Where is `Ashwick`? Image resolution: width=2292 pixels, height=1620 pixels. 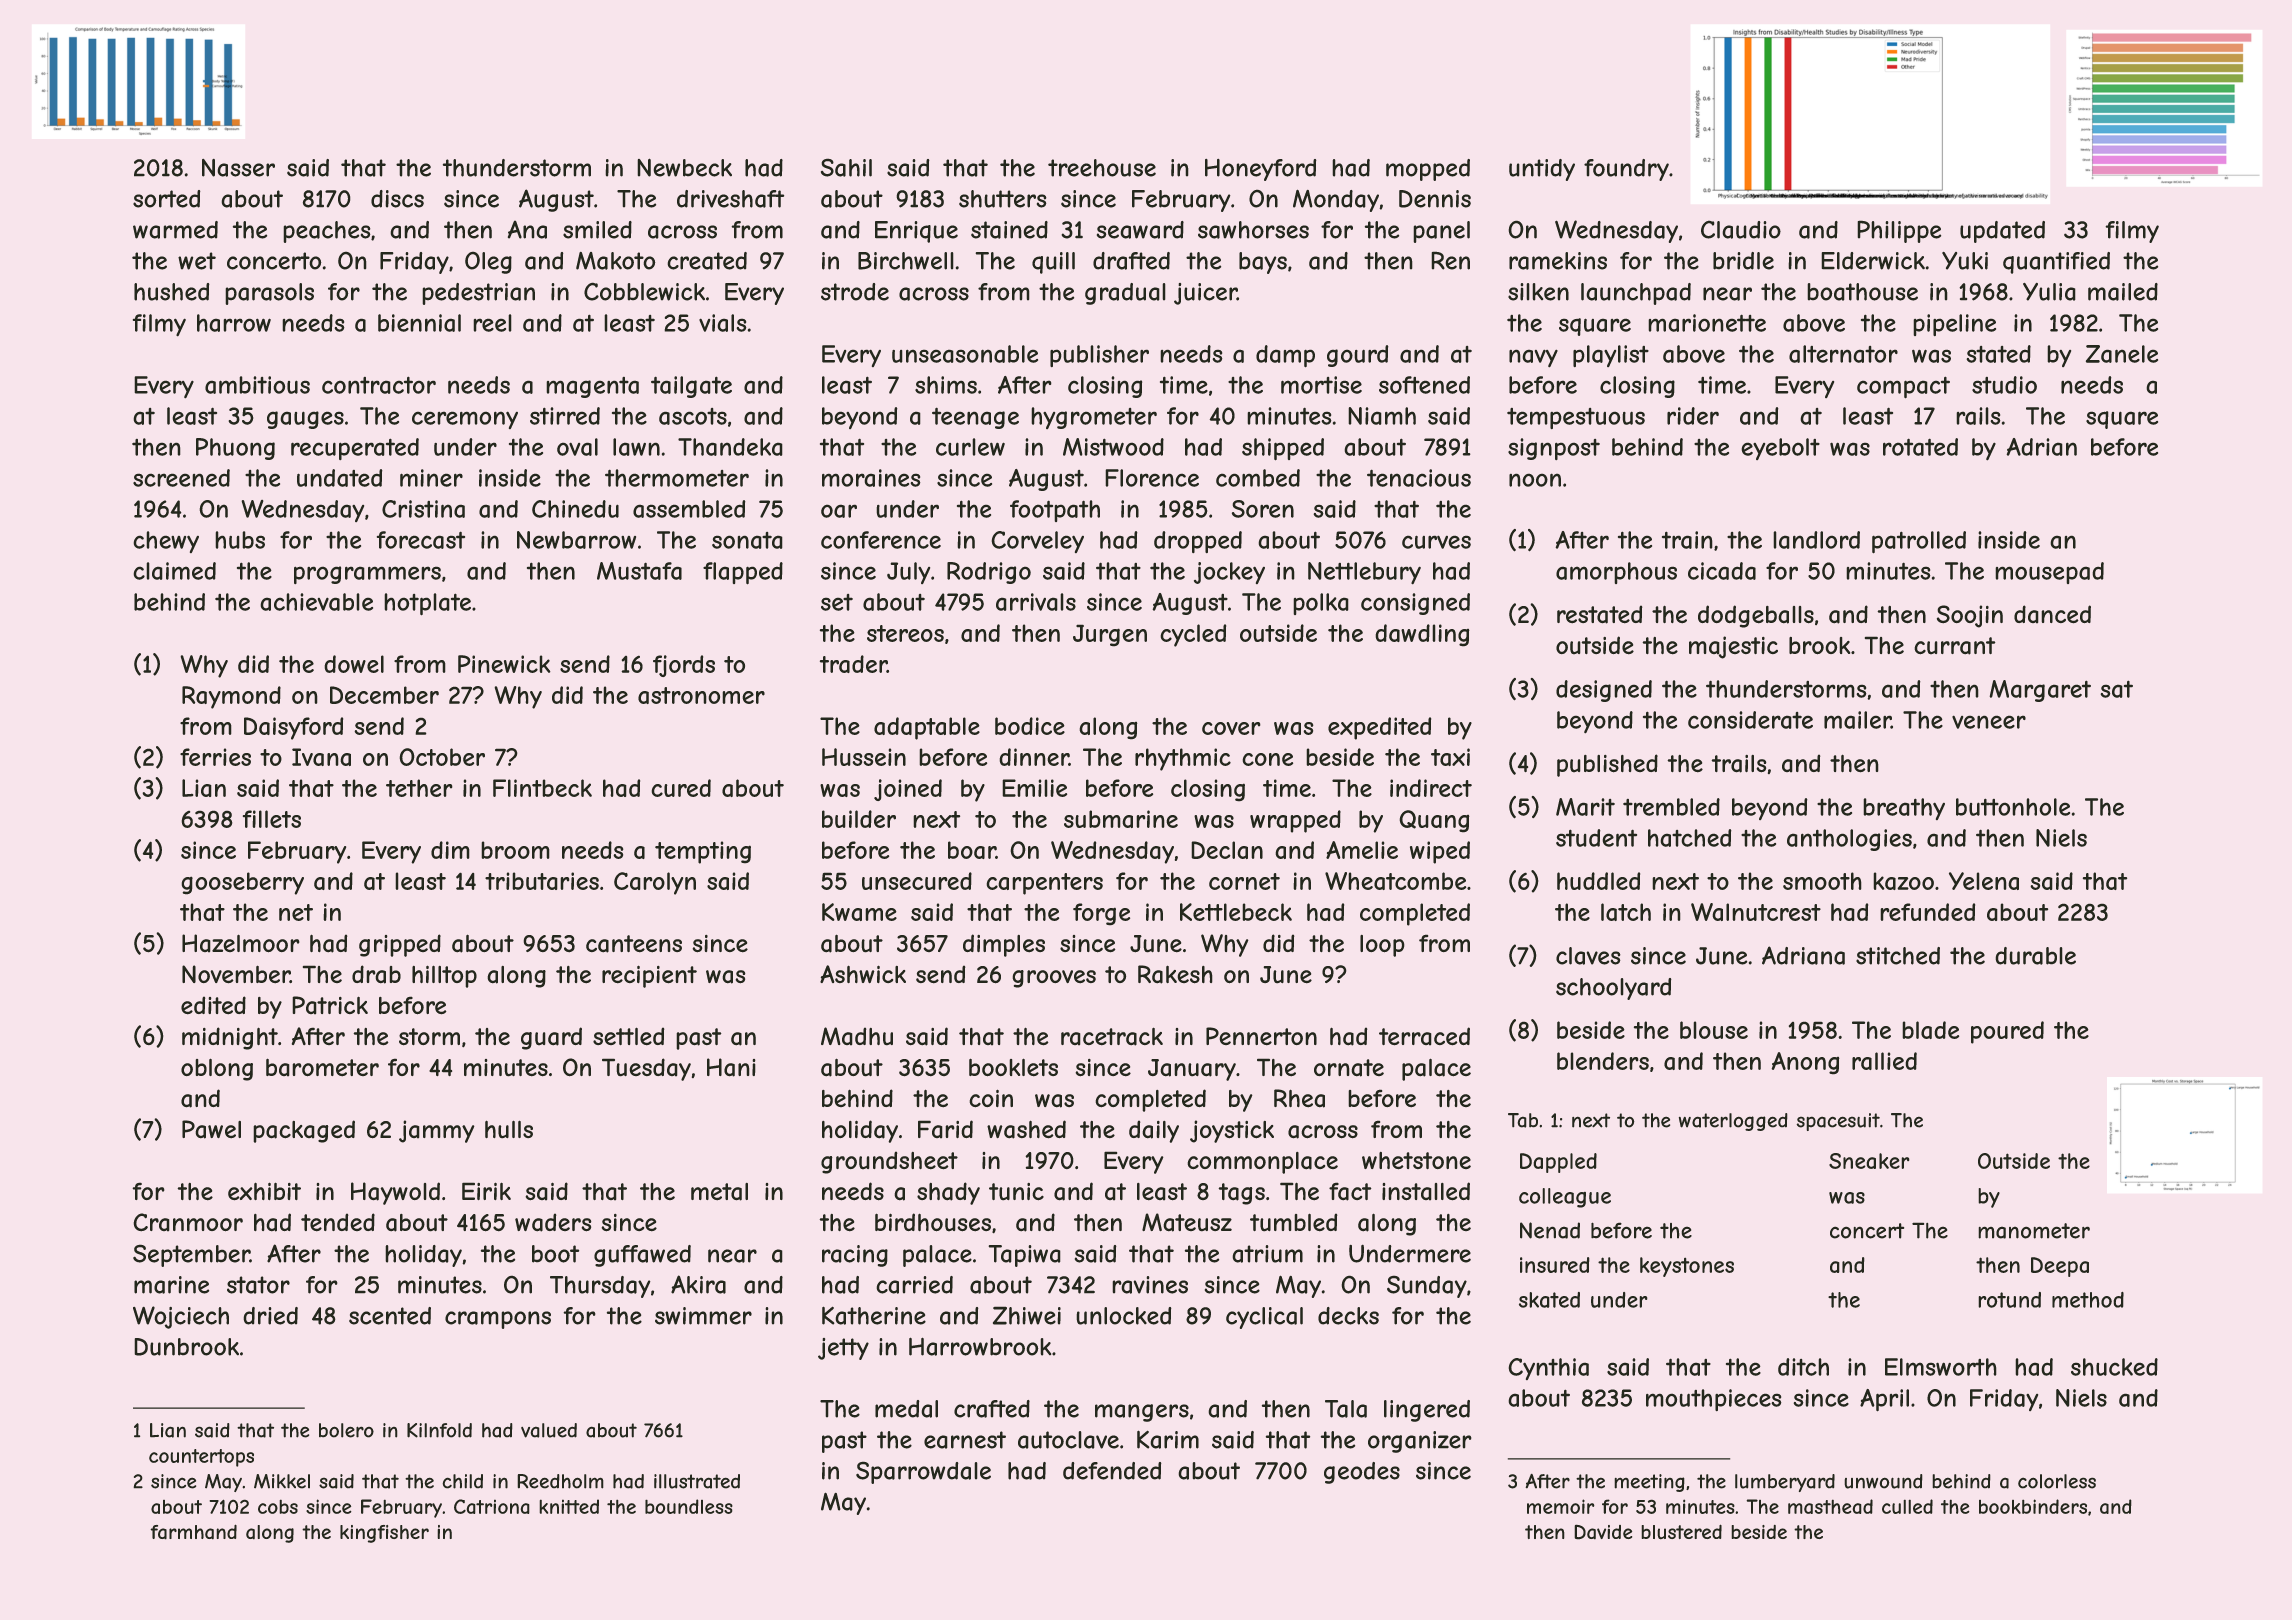
Ashwick is located at coordinates (863, 974).
